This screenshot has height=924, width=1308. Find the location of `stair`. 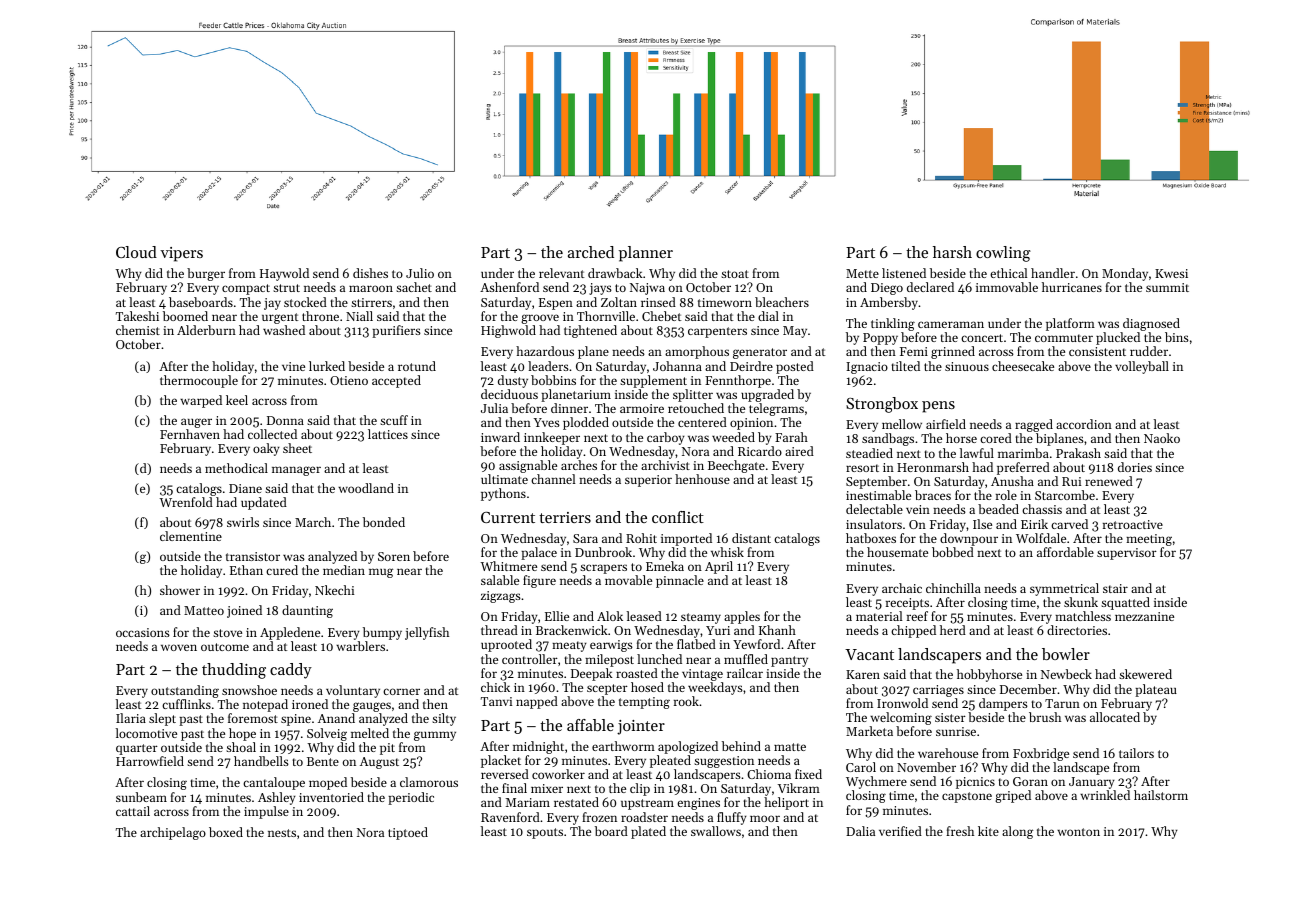

stair is located at coordinates (1115, 588).
